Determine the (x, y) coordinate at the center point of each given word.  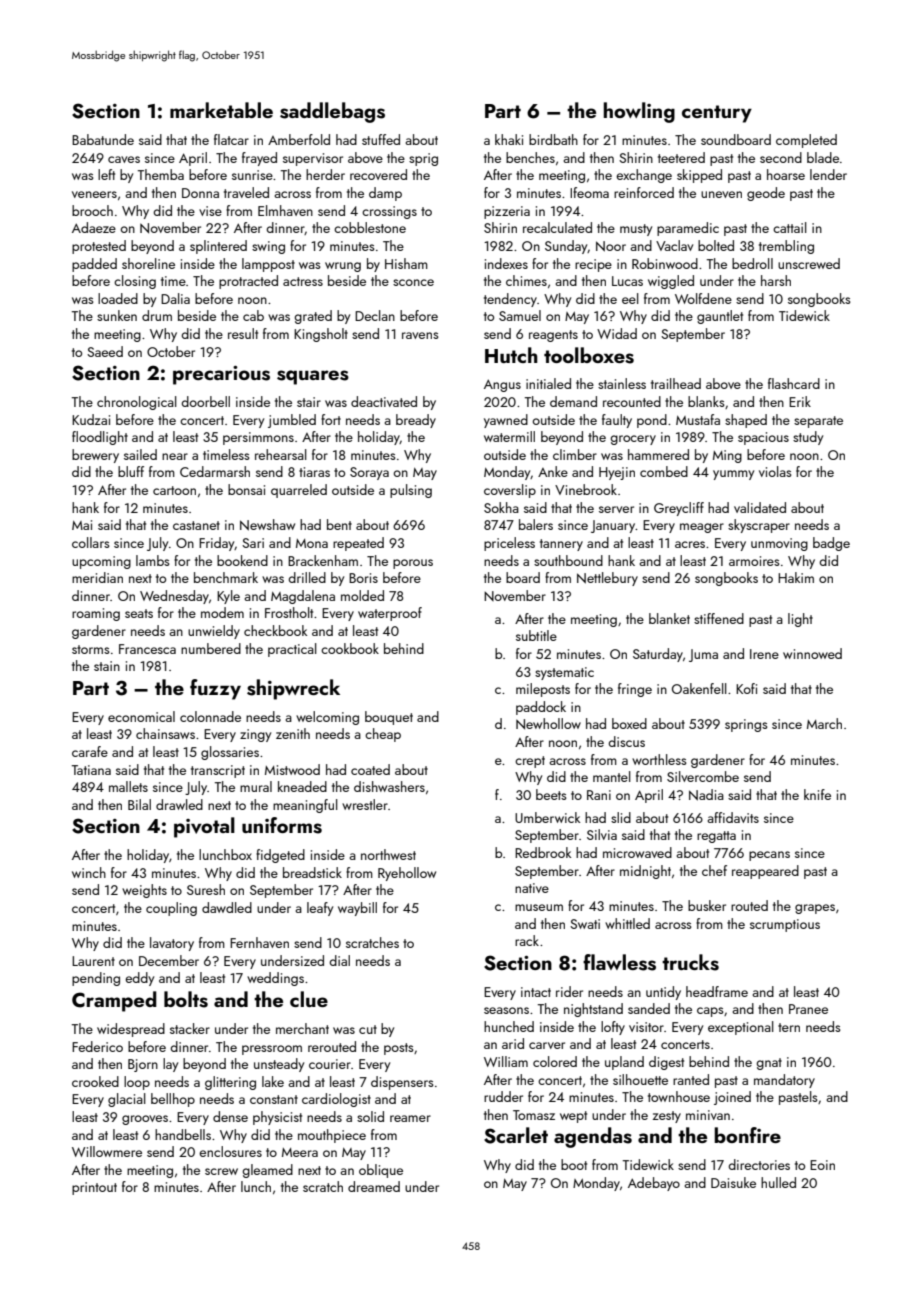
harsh (776, 280)
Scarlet (516, 1135)
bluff (131, 471)
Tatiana (91, 770)
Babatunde (103, 139)
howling (639, 112)
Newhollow (548, 724)
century (717, 114)
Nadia (706, 795)
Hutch (511, 355)
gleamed (267, 1171)
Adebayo (654, 1184)
